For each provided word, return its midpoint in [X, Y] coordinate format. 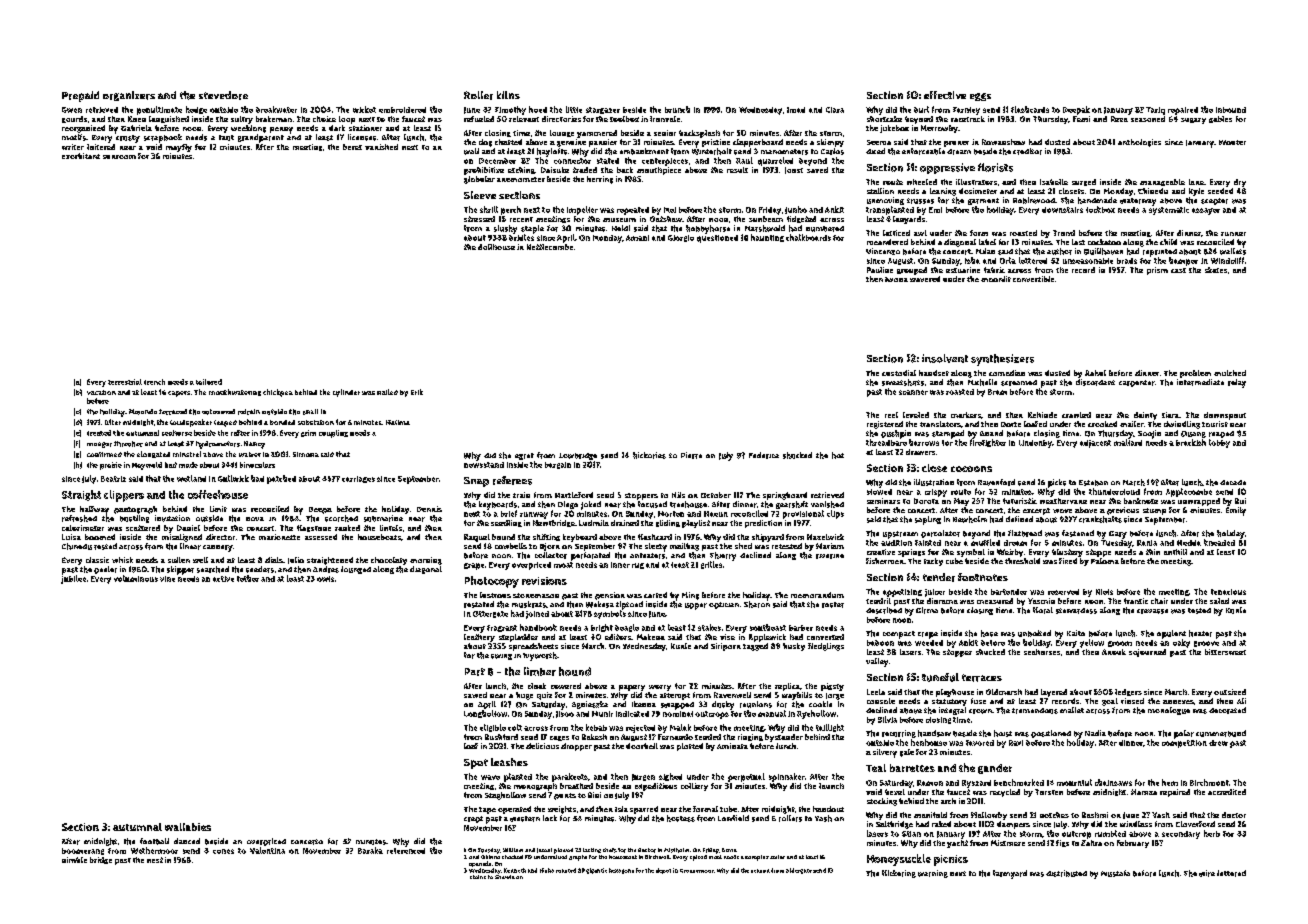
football [154, 841]
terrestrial [125, 382]
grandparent [261, 138]
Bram [997, 392]
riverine [830, 556]
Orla [1008, 260]
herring [600, 180]
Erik [417, 392]
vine [167, 579]
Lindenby [1035, 444]
